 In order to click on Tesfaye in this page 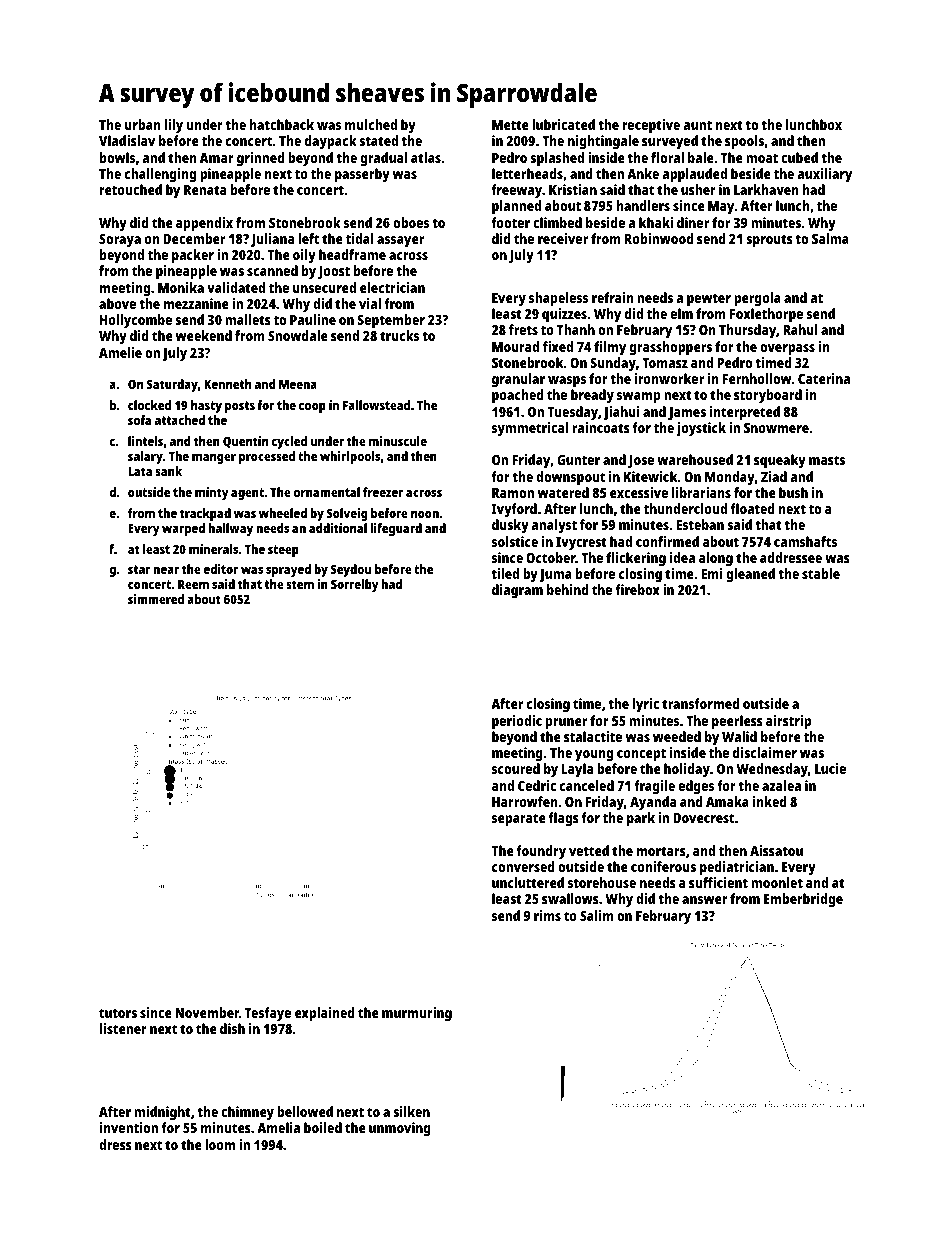, I will do `click(268, 1014)`.
